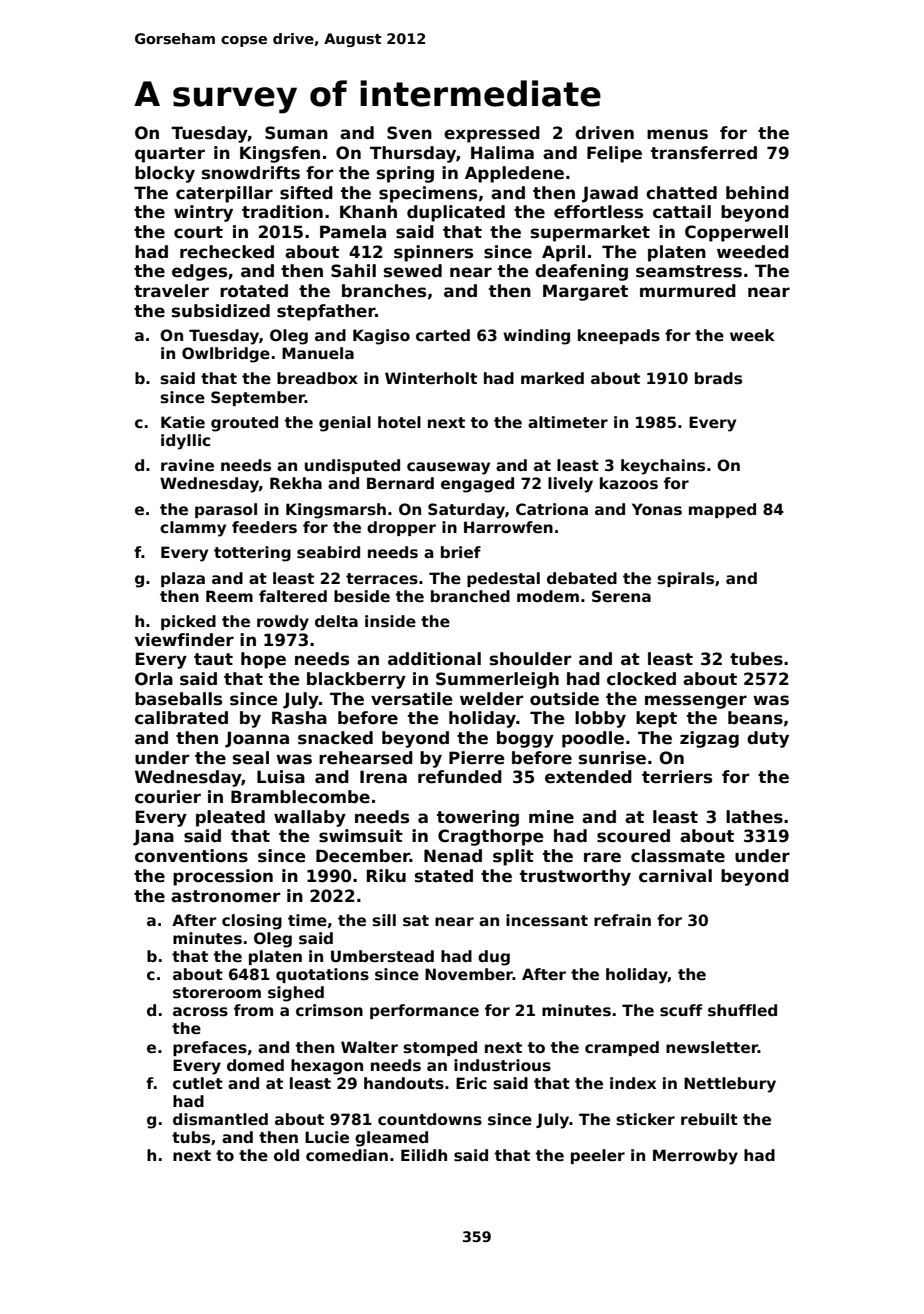 Image resolution: width=924 pixels, height=1314 pixels. I want to click on hope, so click(263, 660).
